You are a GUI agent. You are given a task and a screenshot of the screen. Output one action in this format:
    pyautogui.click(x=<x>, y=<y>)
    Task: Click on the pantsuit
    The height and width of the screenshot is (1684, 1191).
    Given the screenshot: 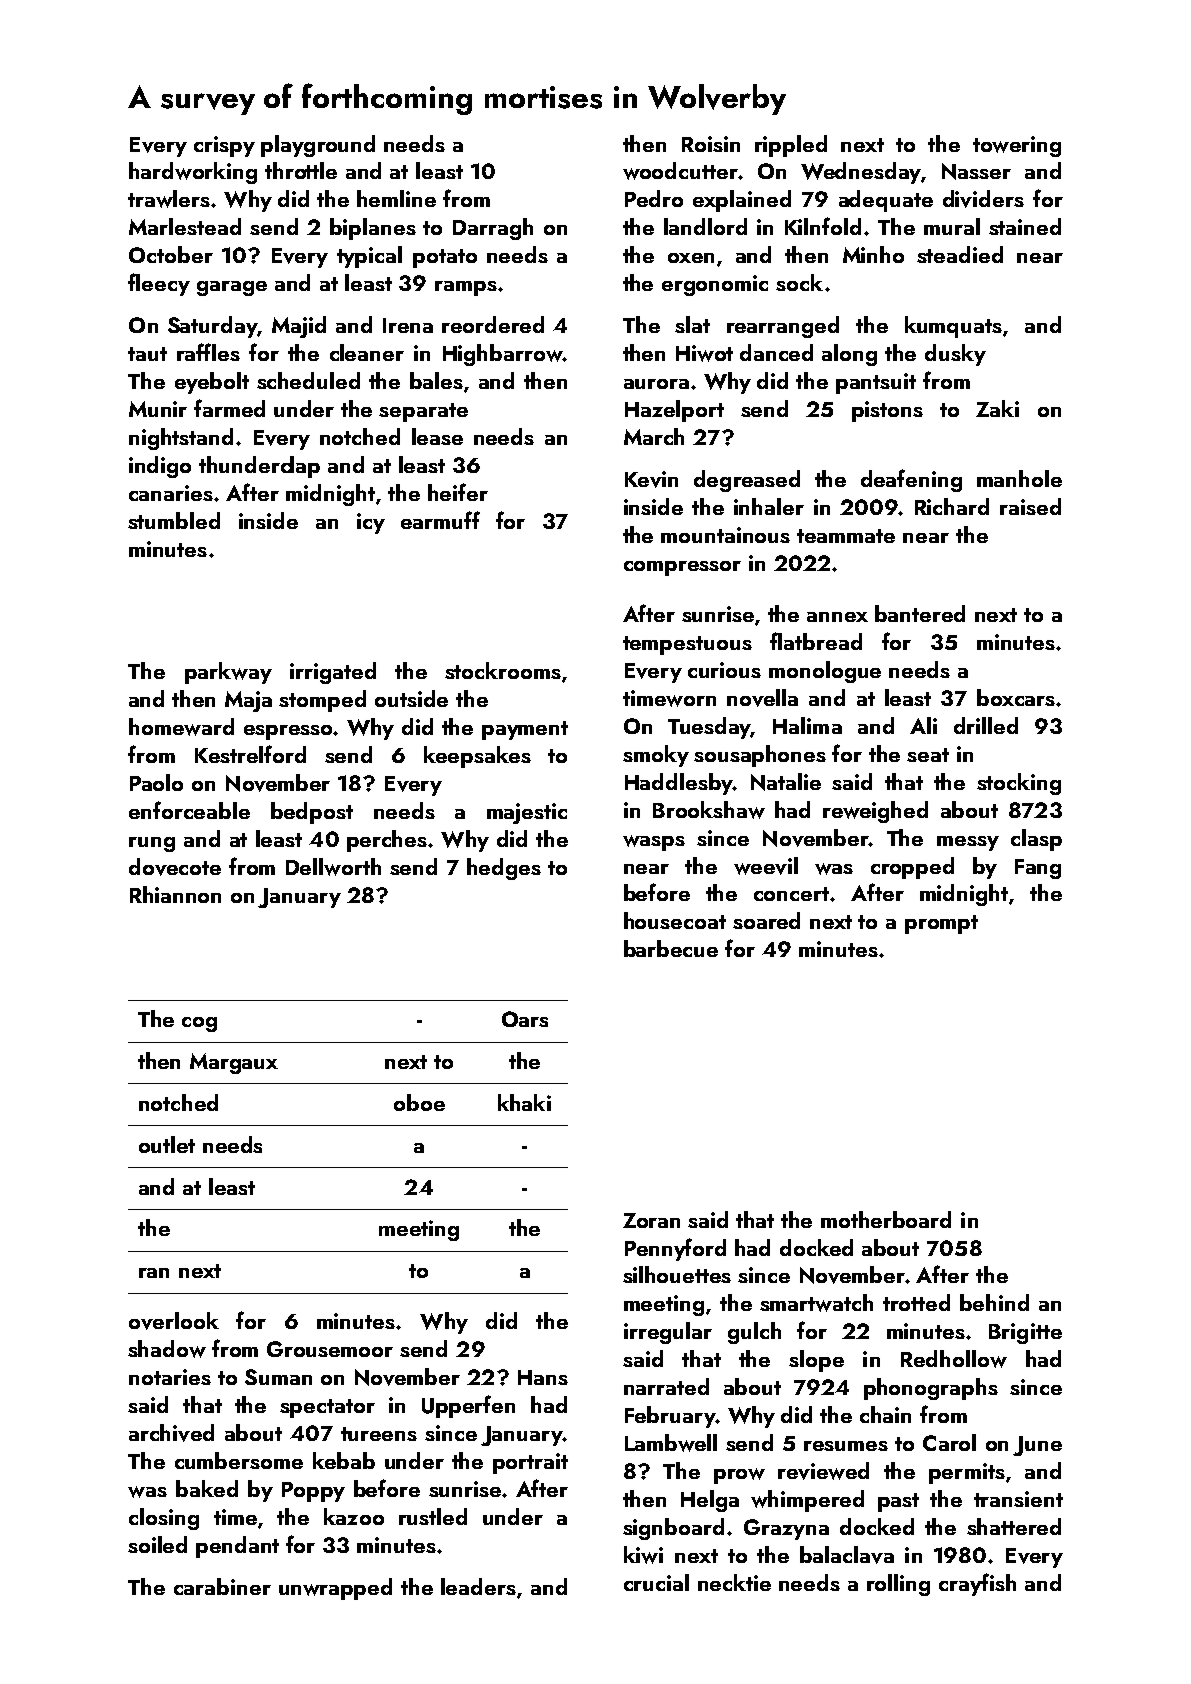 What is the action you would take?
    pyautogui.click(x=876, y=383)
